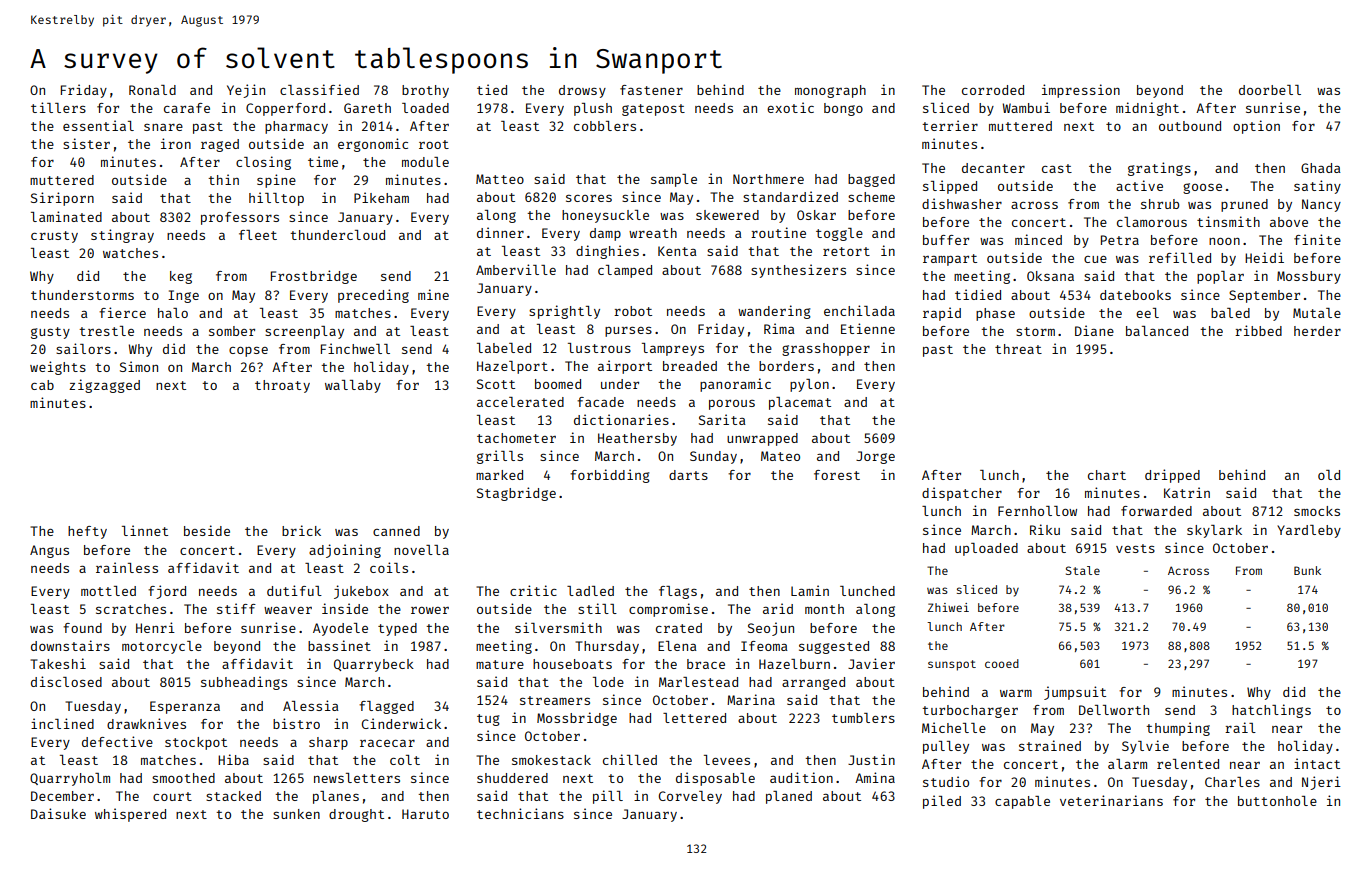  I want to click on Mossbridge, so click(577, 719).
